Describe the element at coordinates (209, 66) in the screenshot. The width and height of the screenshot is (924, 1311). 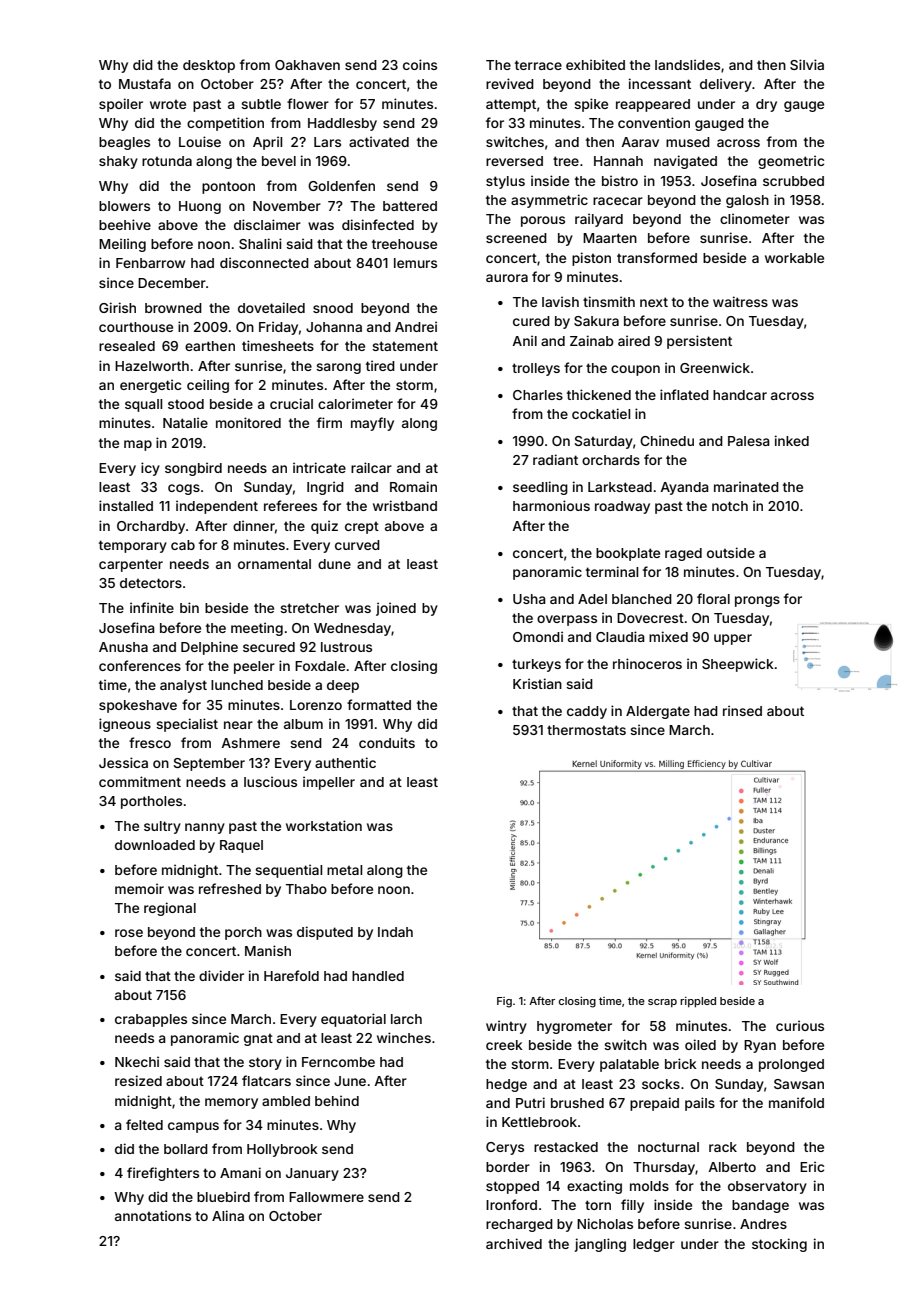
I see `desktop` at that location.
